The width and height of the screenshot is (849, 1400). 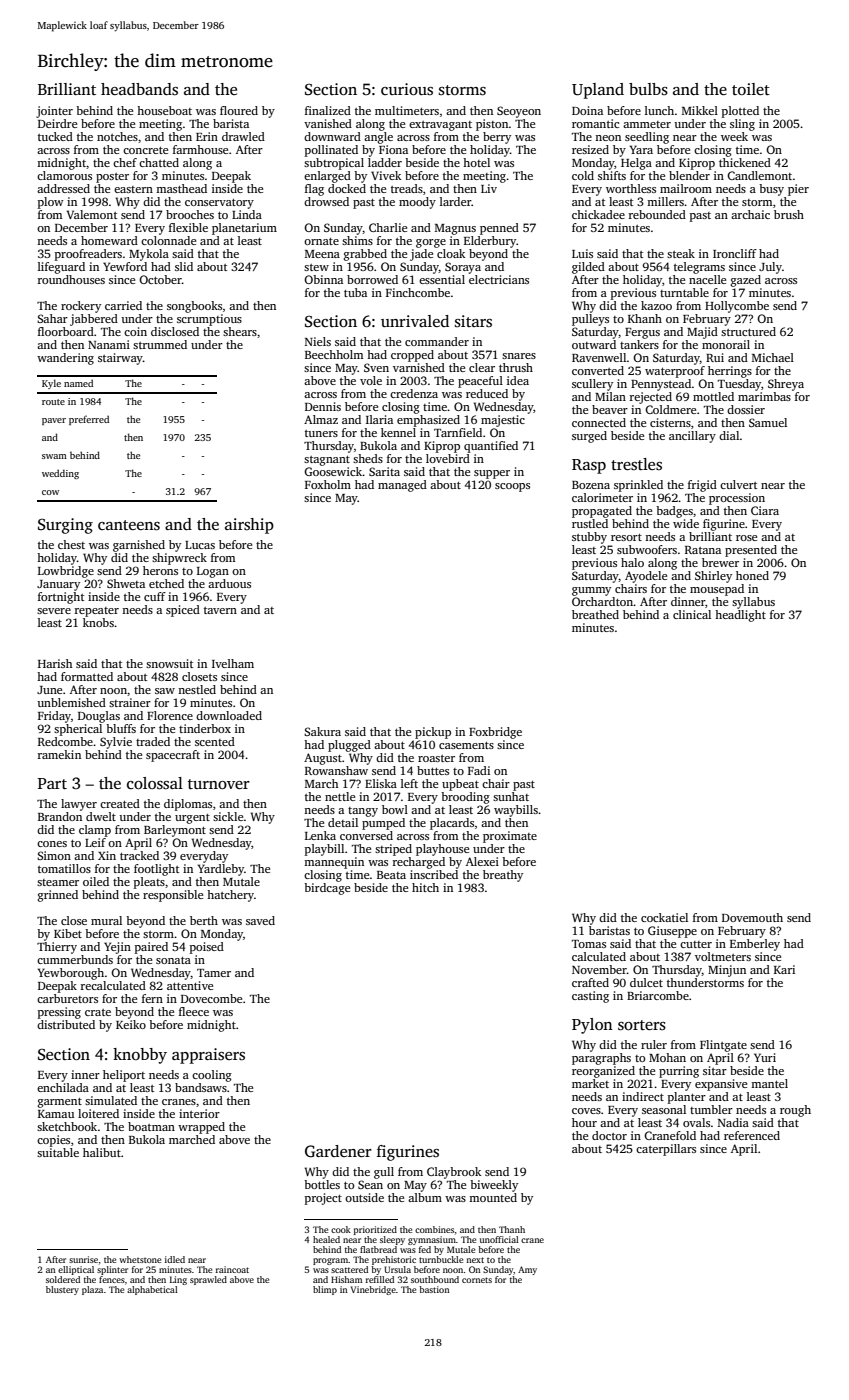 What do you see at coordinates (745, 162) in the screenshot?
I see `thickened` at bounding box center [745, 162].
